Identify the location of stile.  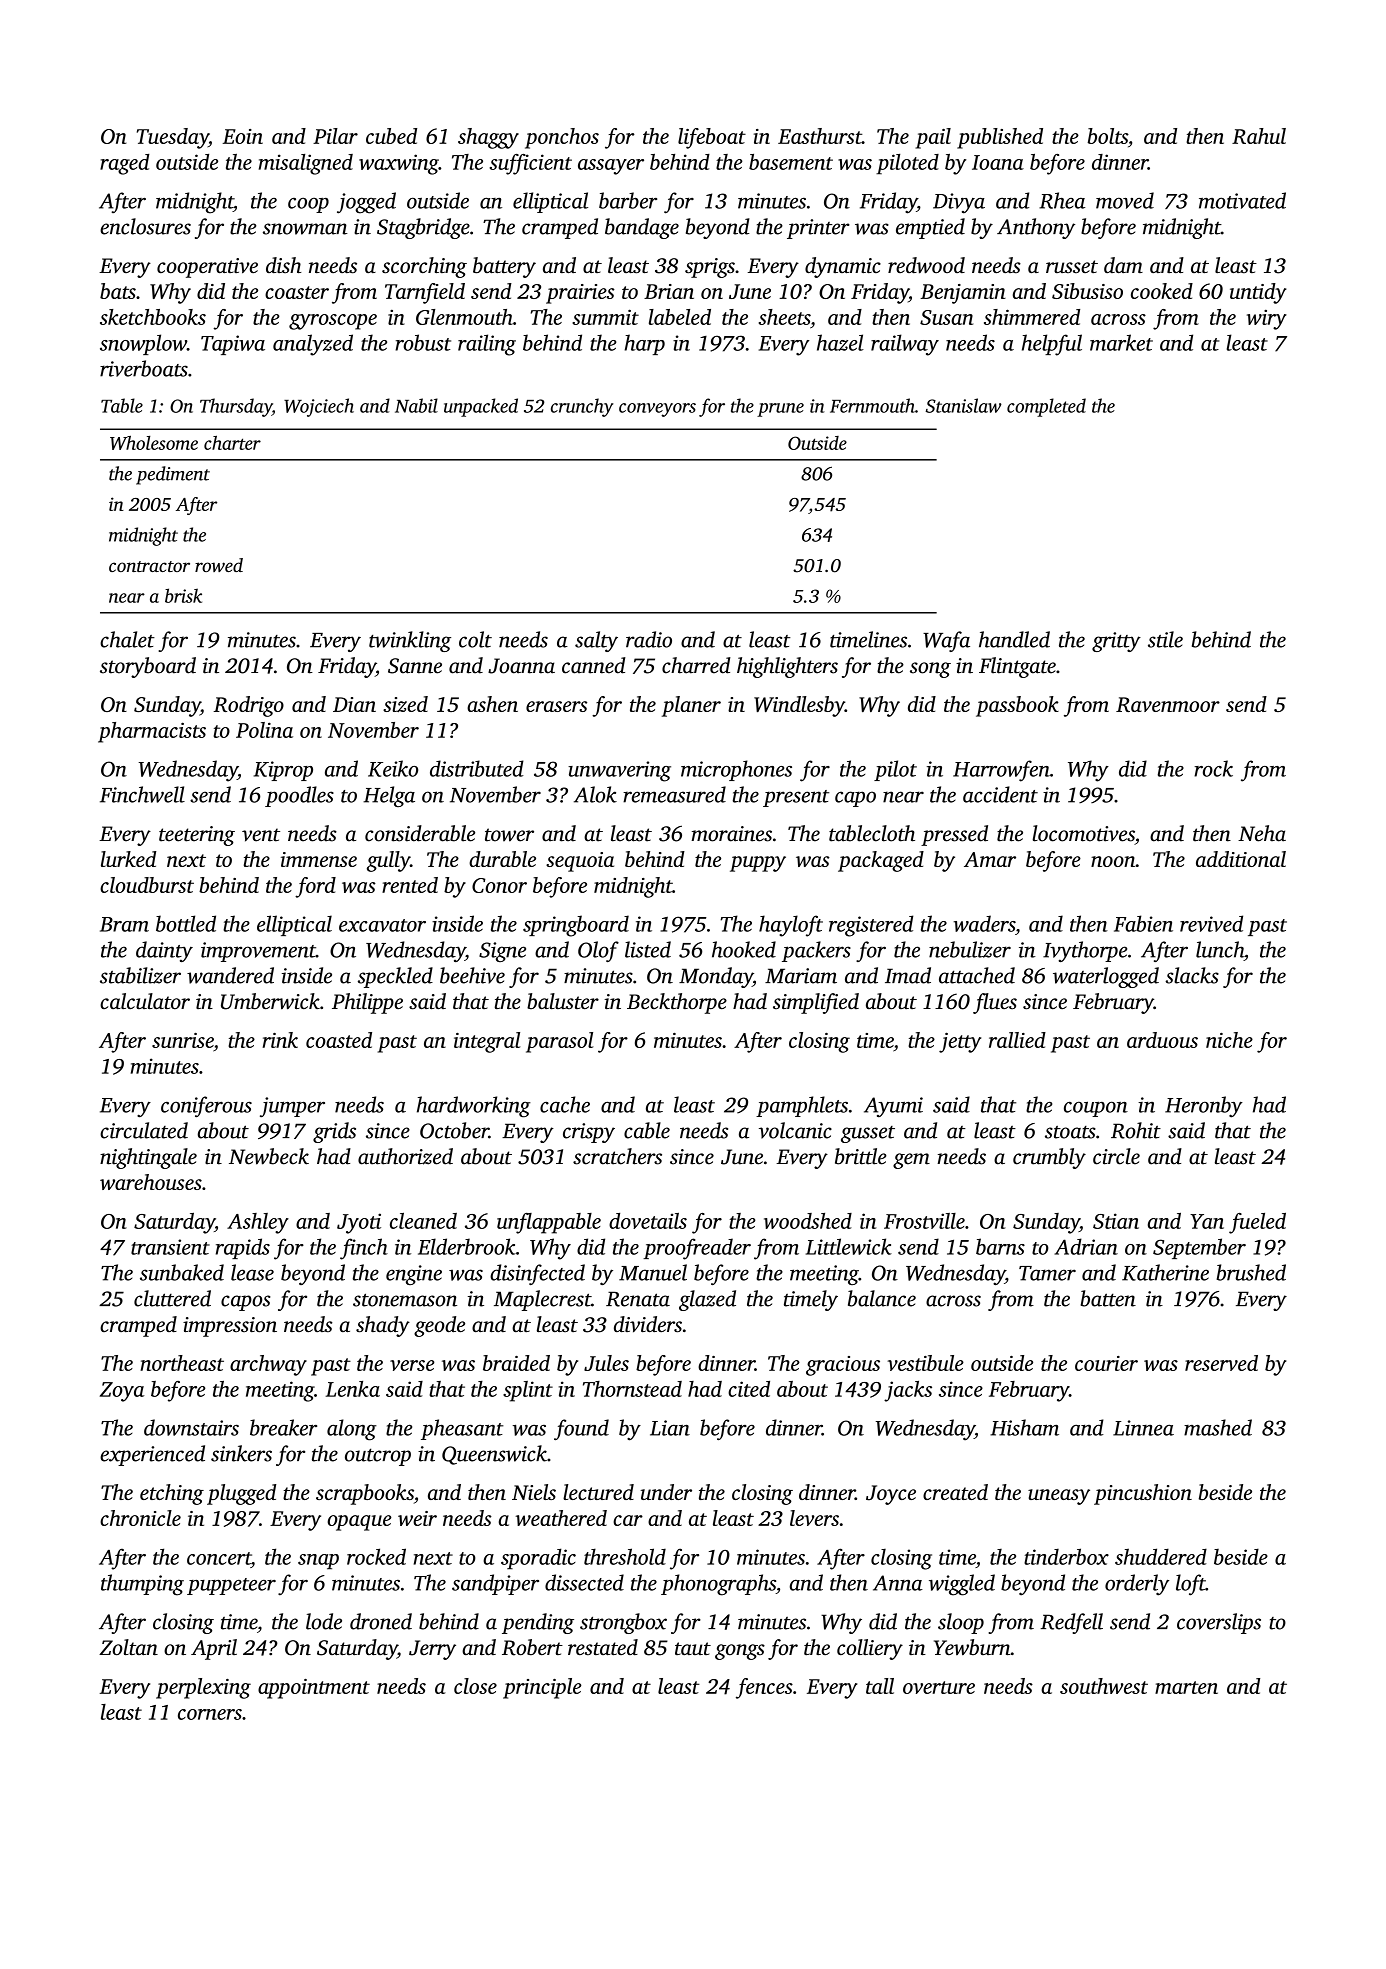
(1165, 639).
